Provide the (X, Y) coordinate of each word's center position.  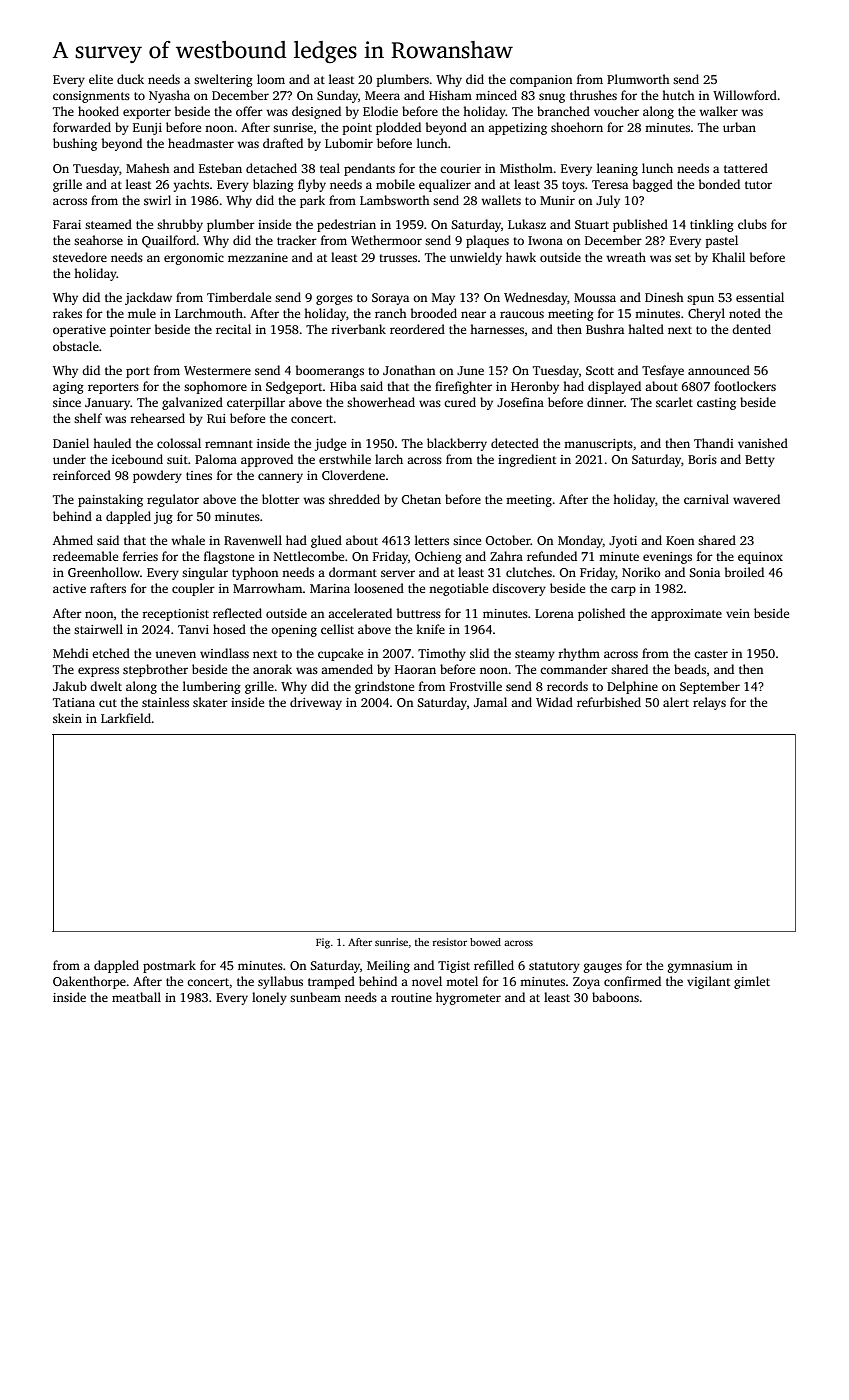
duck (130, 79)
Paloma (216, 459)
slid (479, 653)
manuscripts (598, 445)
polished (601, 614)
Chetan (421, 499)
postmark (169, 966)
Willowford (745, 95)
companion (541, 81)
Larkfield (126, 718)
